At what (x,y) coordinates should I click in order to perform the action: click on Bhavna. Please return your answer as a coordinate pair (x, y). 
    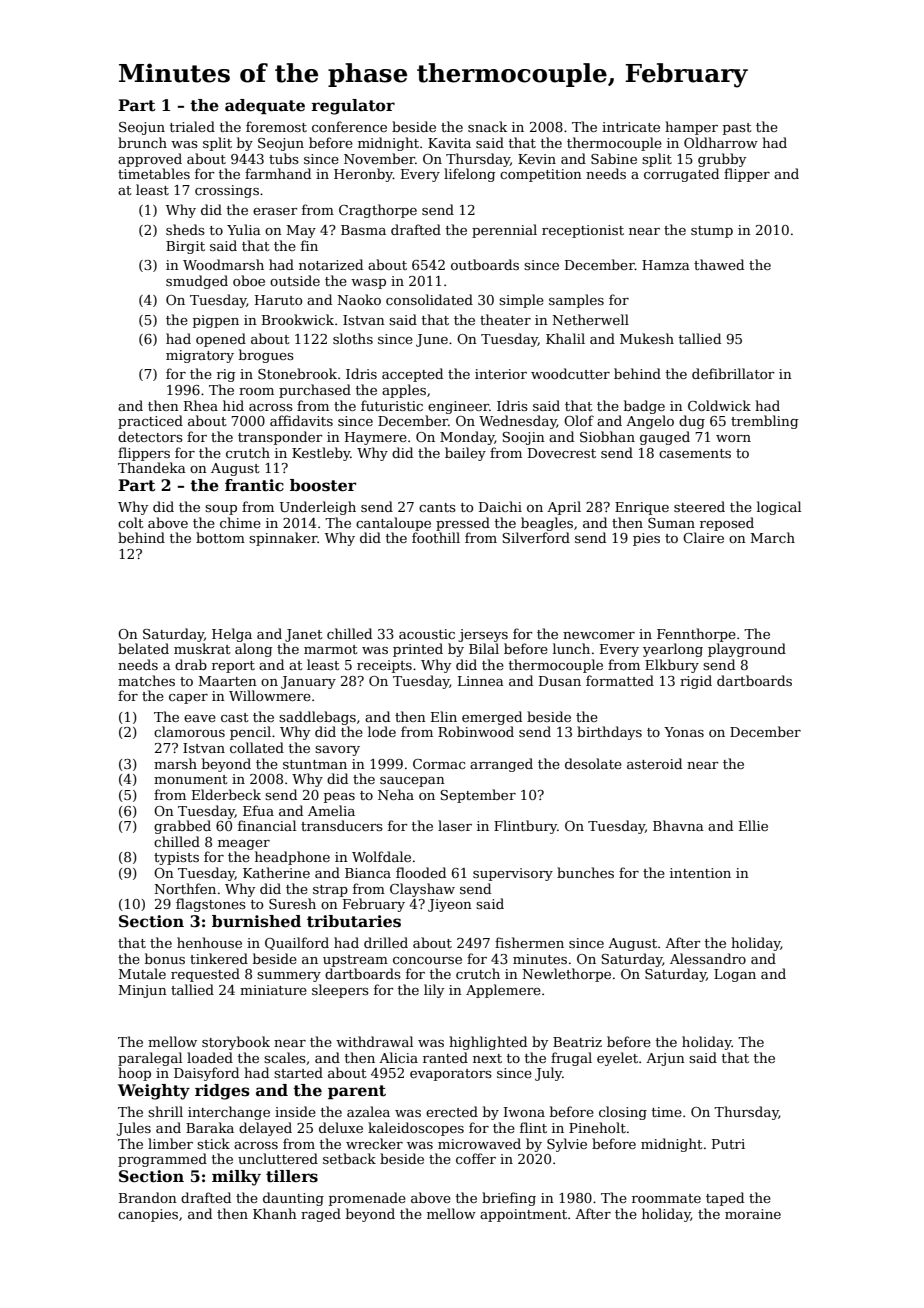
    Looking at the image, I should click on (678, 825).
